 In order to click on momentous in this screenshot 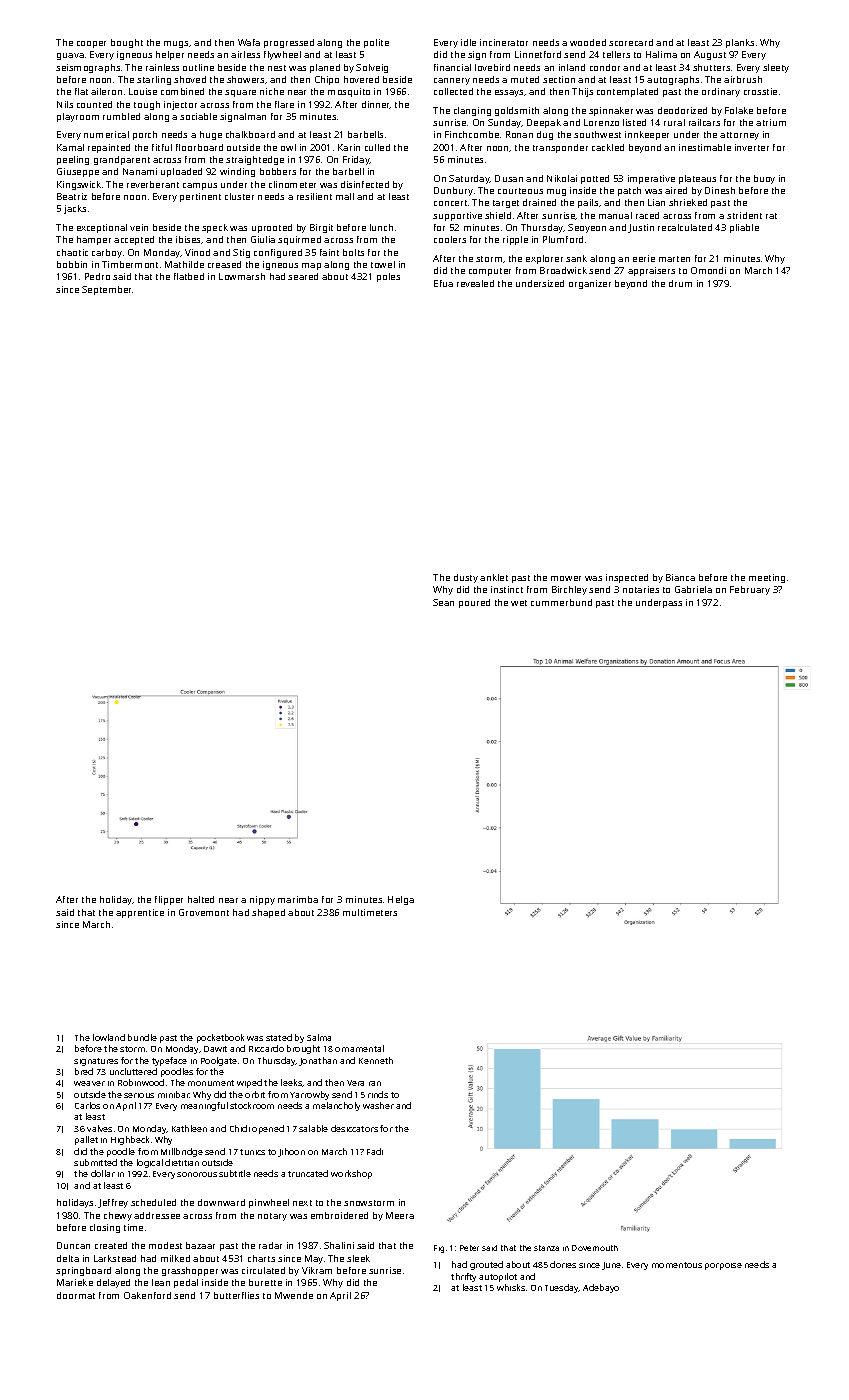, I will do `click(677, 1265)`.
